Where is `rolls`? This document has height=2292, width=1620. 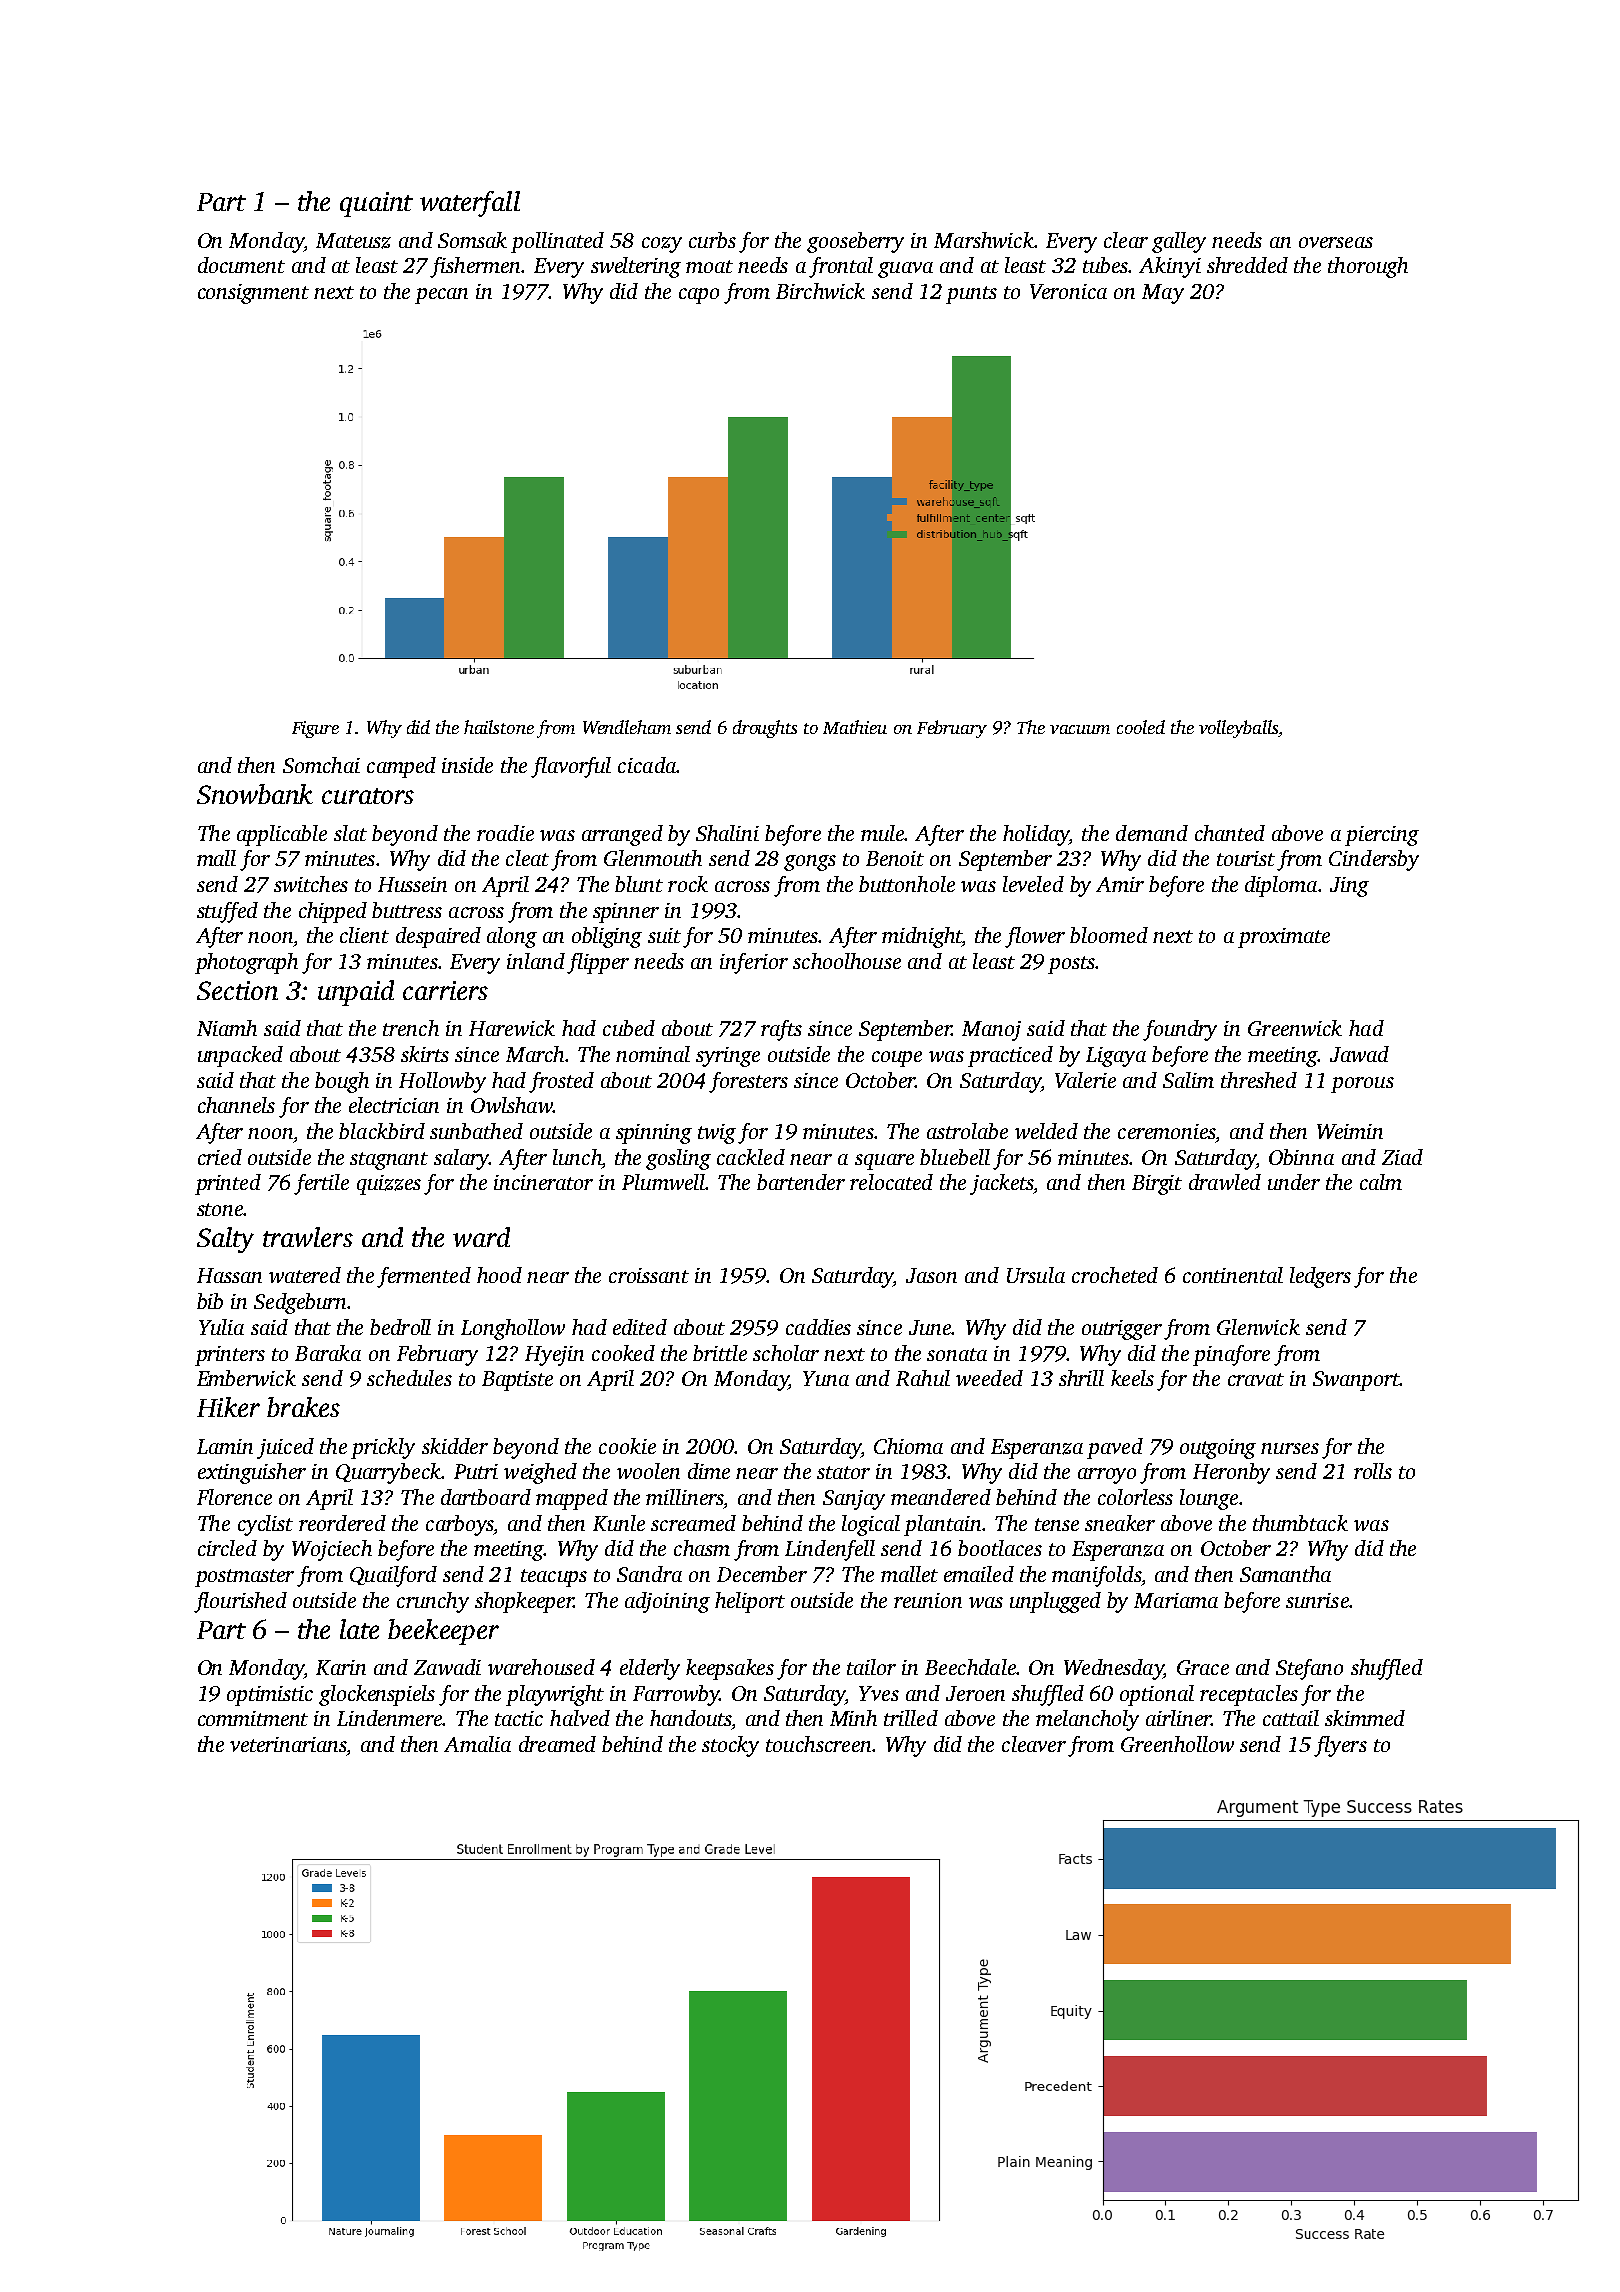 rolls is located at coordinates (1373, 1471).
